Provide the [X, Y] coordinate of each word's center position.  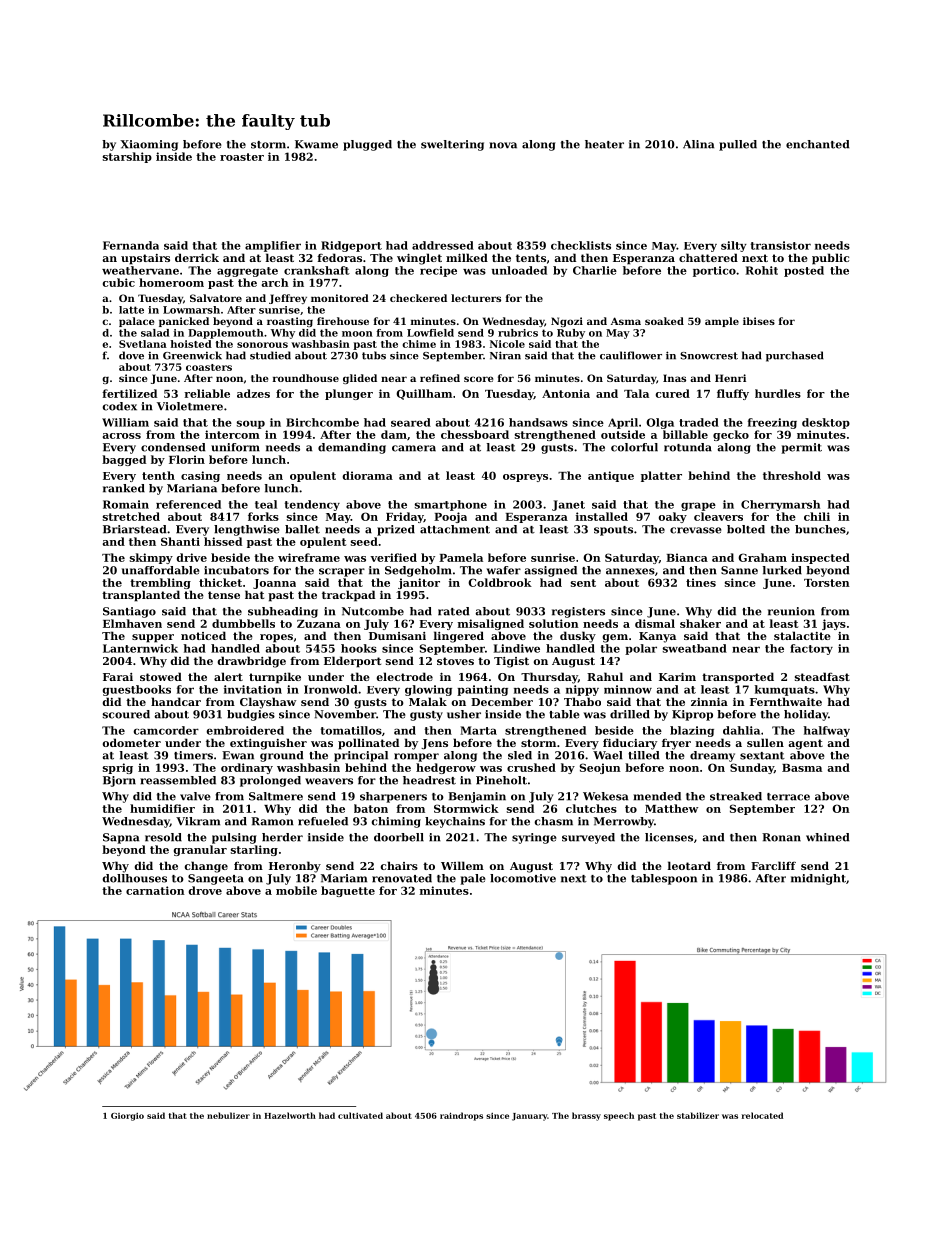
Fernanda [131, 245]
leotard [689, 865]
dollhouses [134, 878]
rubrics [518, 333]
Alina [698, 144]
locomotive [523, 878]
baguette [348, 891]
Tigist [511, 662]
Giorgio [127, 1117]
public [830, 259]
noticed [203, 635]
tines [701, 582]
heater [604, 144]
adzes [253, 393]
